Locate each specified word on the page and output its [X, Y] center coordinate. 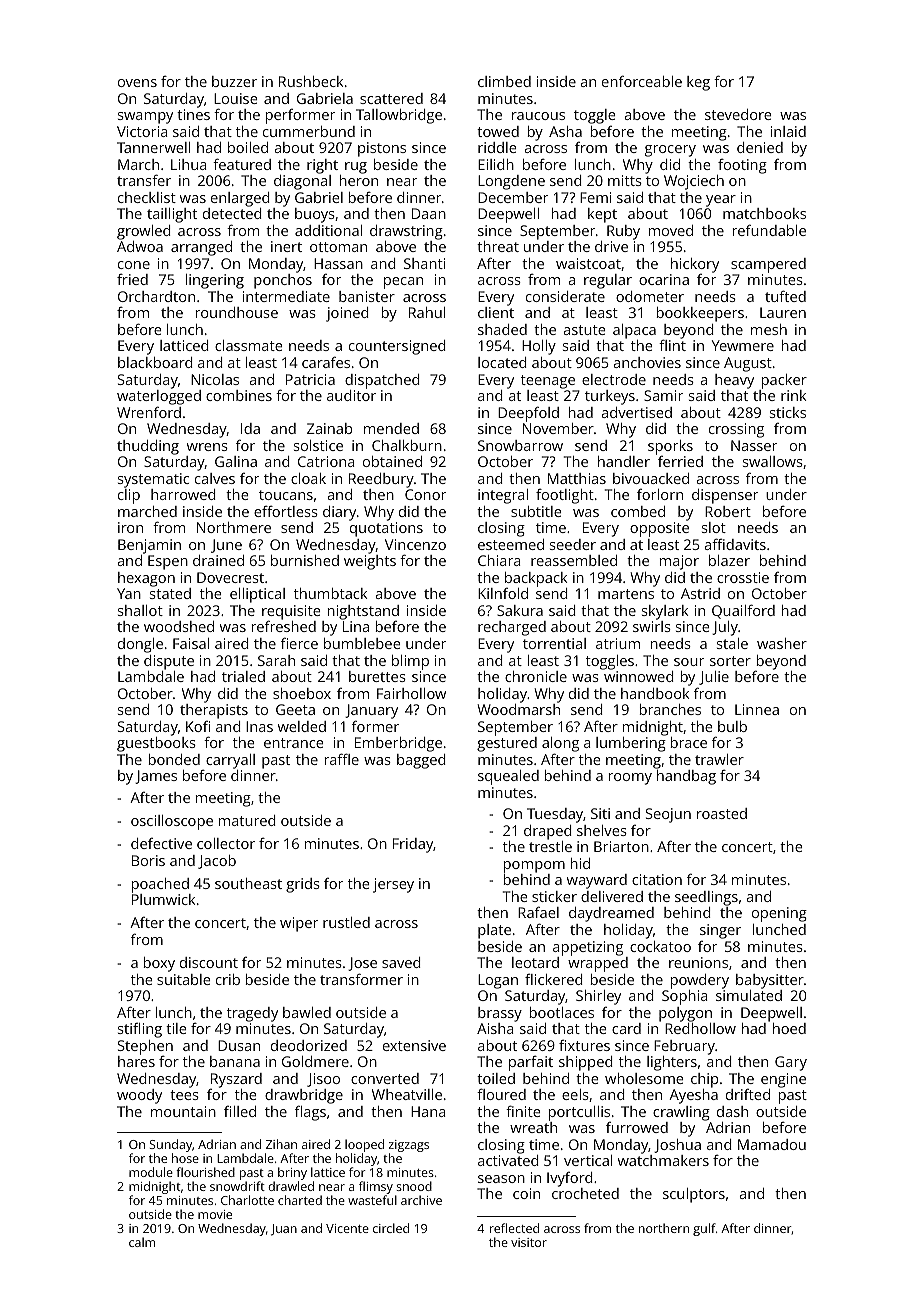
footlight [565, 496]
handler [624, 461]
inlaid [788, 131]
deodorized [309, 1045]
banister [367, 296]
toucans [286, 495]
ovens [137, 83]
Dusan [239, 1045]
